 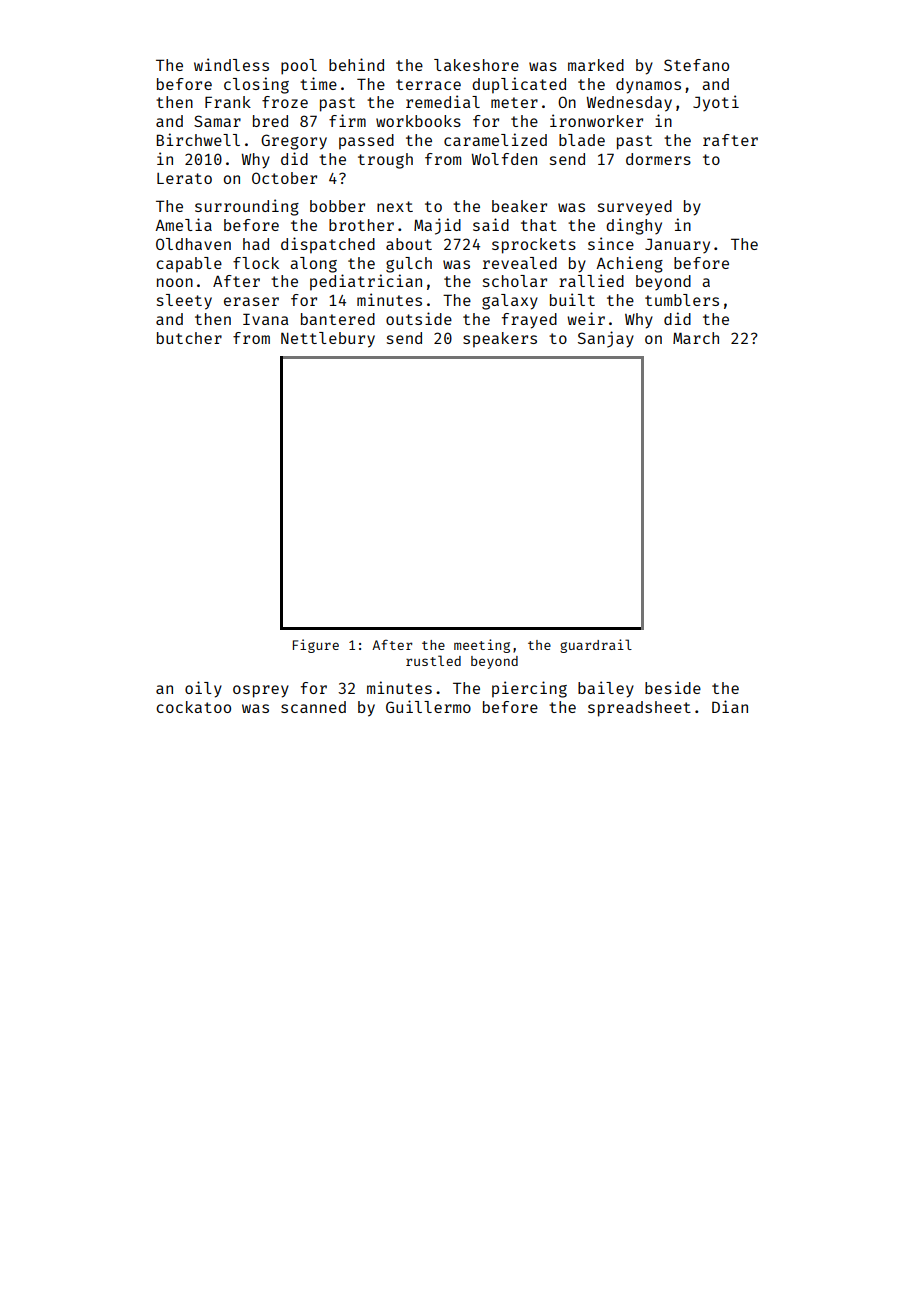 I want to click on scholar, so click(x=515, y=281).
